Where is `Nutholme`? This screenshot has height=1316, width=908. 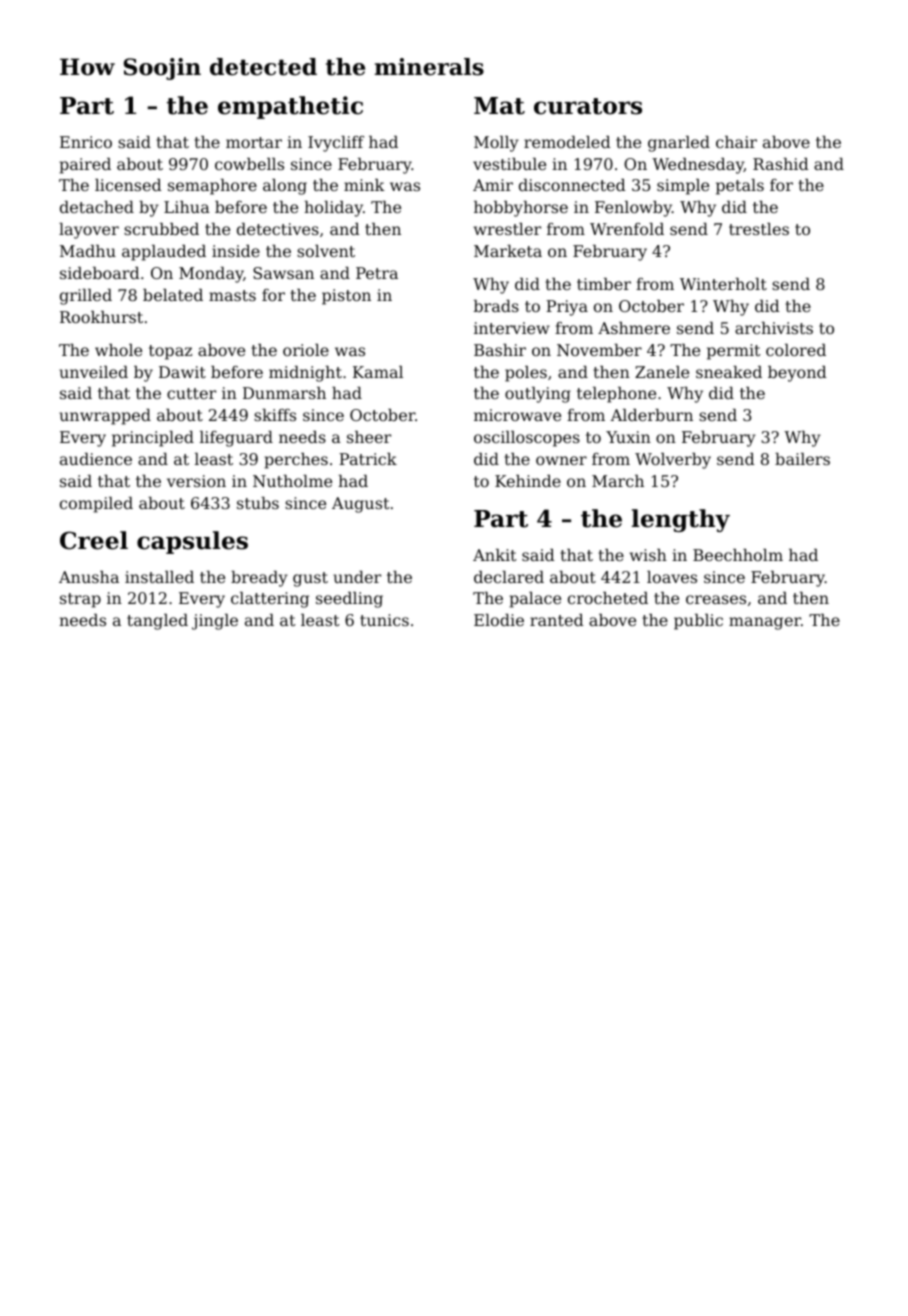 Nutholme is located at coordinates (292, 481).
